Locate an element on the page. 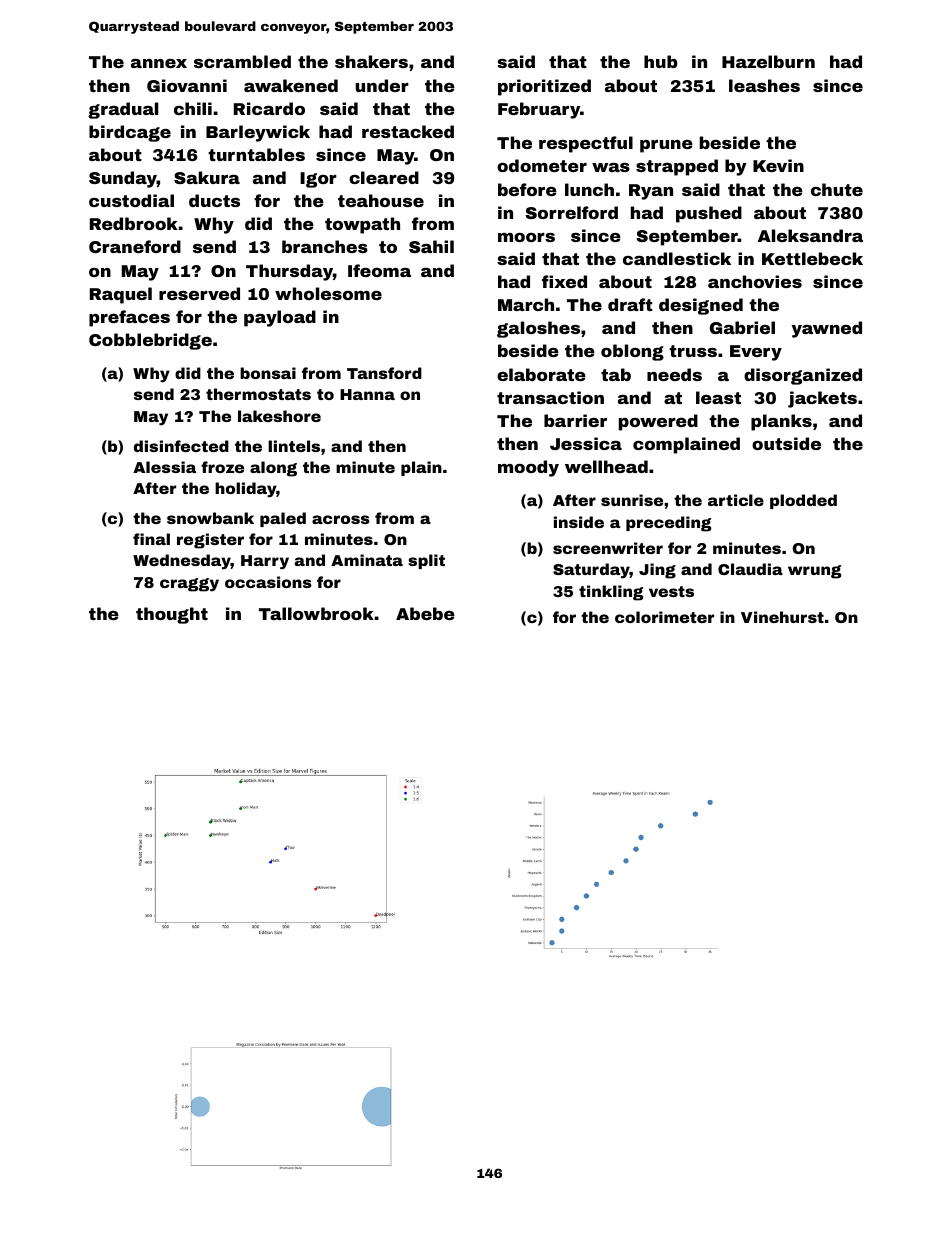 The height and width of the document is (1233, 952). register is located at coordinates (210, 541).
